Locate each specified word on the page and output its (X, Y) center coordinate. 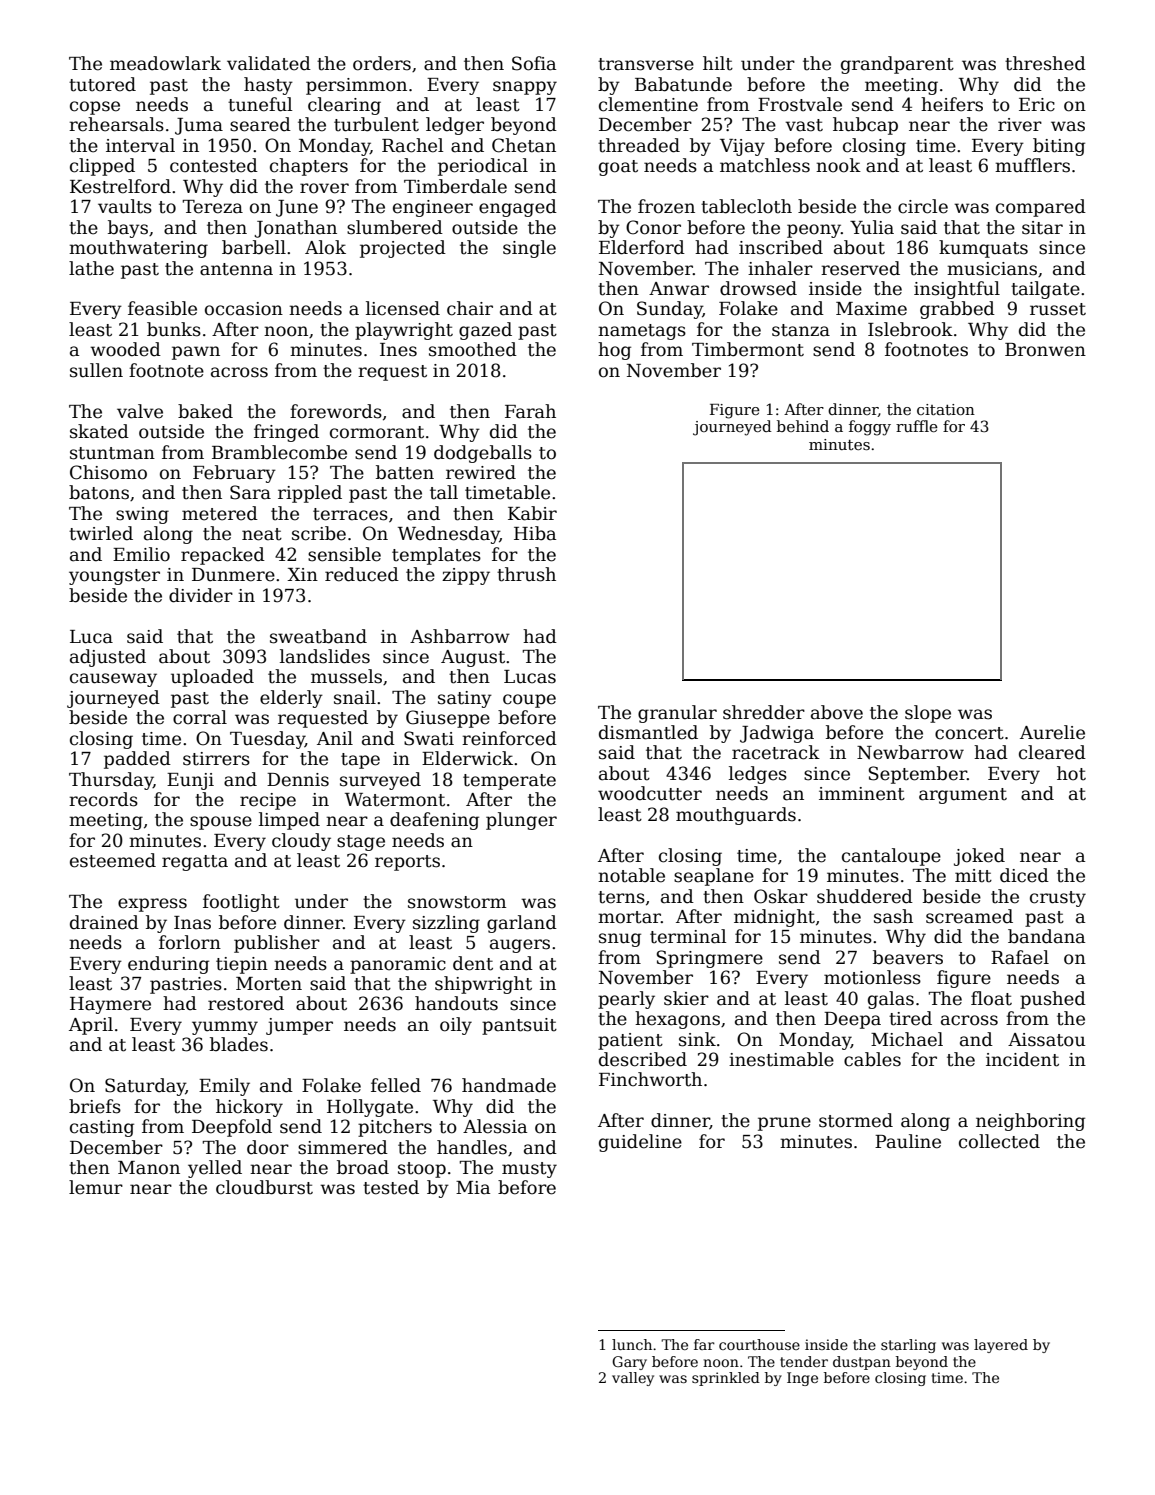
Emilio (141, 554)
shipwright (483, 985)
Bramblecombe (279, 452)
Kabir (532, 513)
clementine (648, 104)
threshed (1045, 63)
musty (529, 1170)
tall (444, 492)
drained (104, 922)
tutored (102, 84)
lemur (96, 1187)
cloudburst (264, 1187)
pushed (1053, 1000)
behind (803, 426)
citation (946, 409)
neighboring (1030, 1122)
